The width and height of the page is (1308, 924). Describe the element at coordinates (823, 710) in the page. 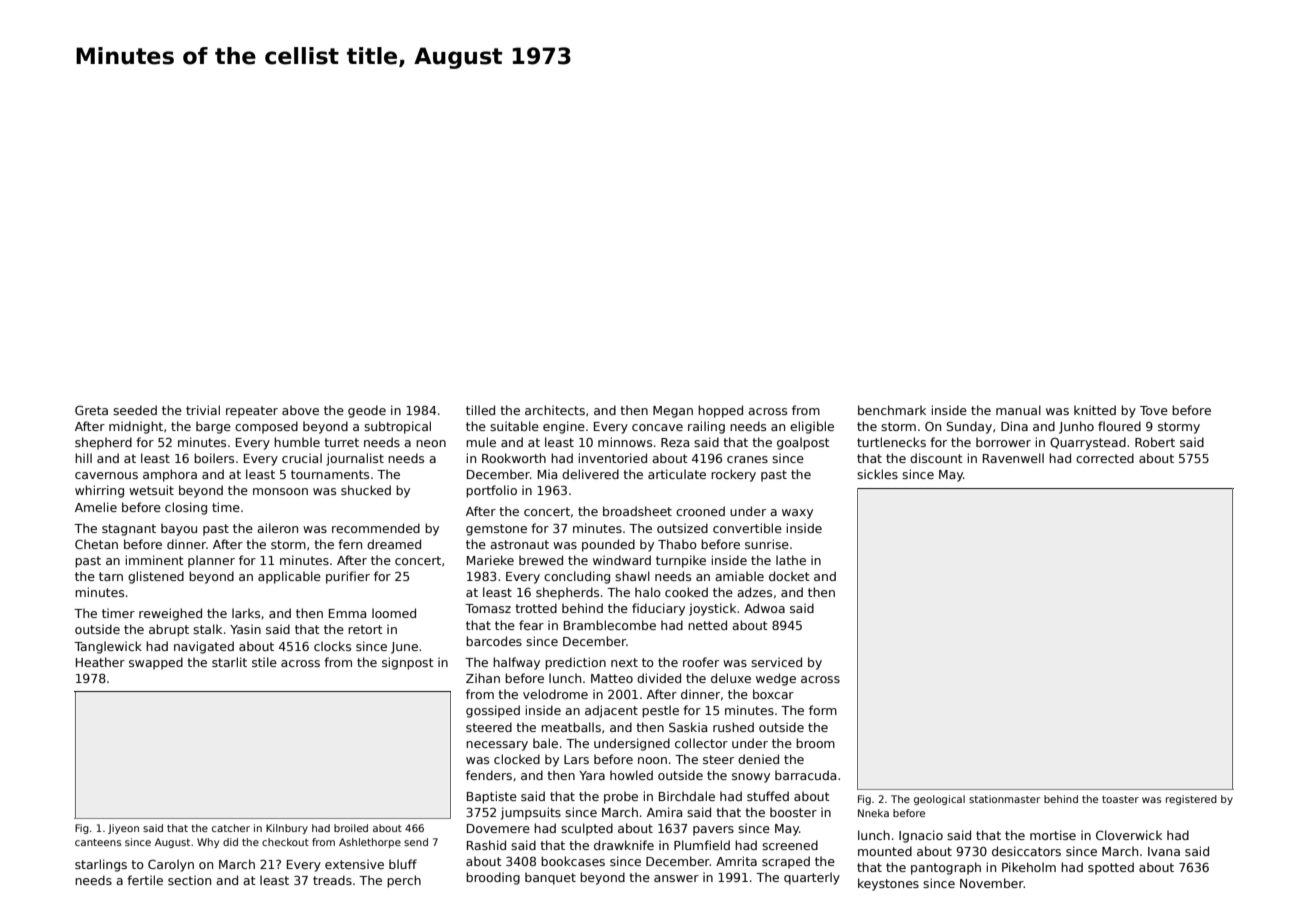

I see `form` at that location.
